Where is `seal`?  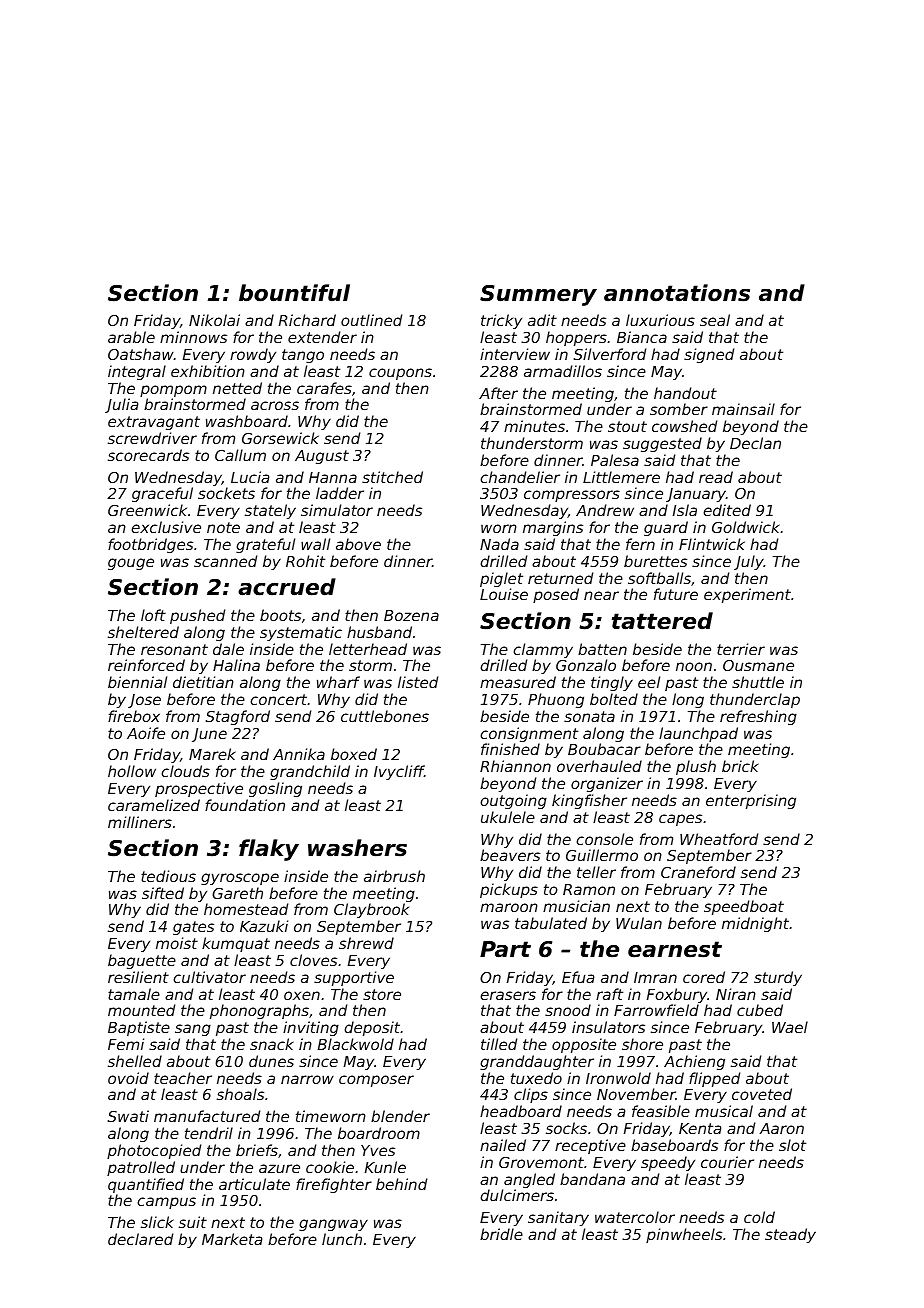 seal is located at coordinates (715, 320).
